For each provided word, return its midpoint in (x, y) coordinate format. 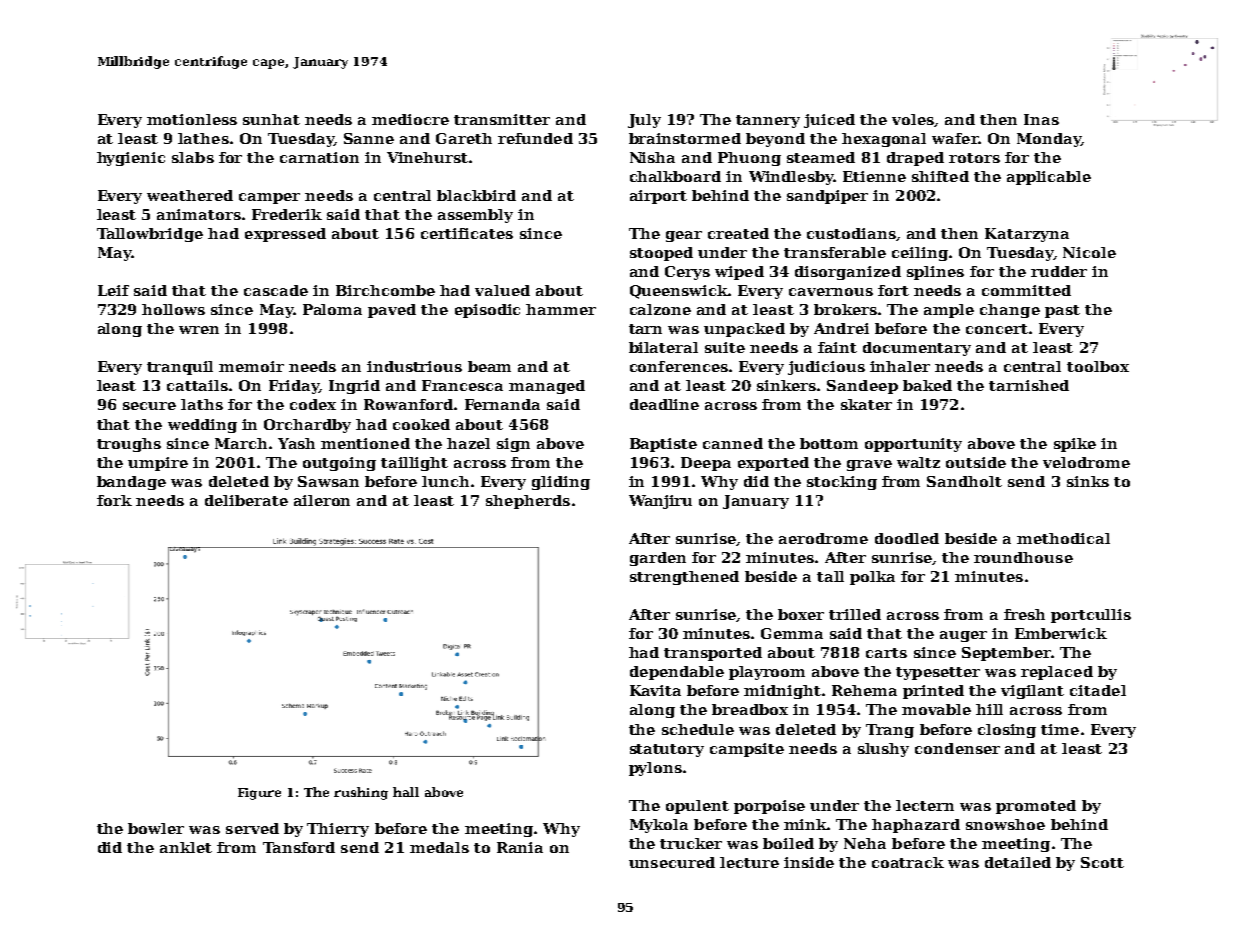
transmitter (502, 119)
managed (547, 387)
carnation (319, 157)
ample (949, 311)
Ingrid (354, 387)
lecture (749, 862)
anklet (186, 847)
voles (913, 120)
